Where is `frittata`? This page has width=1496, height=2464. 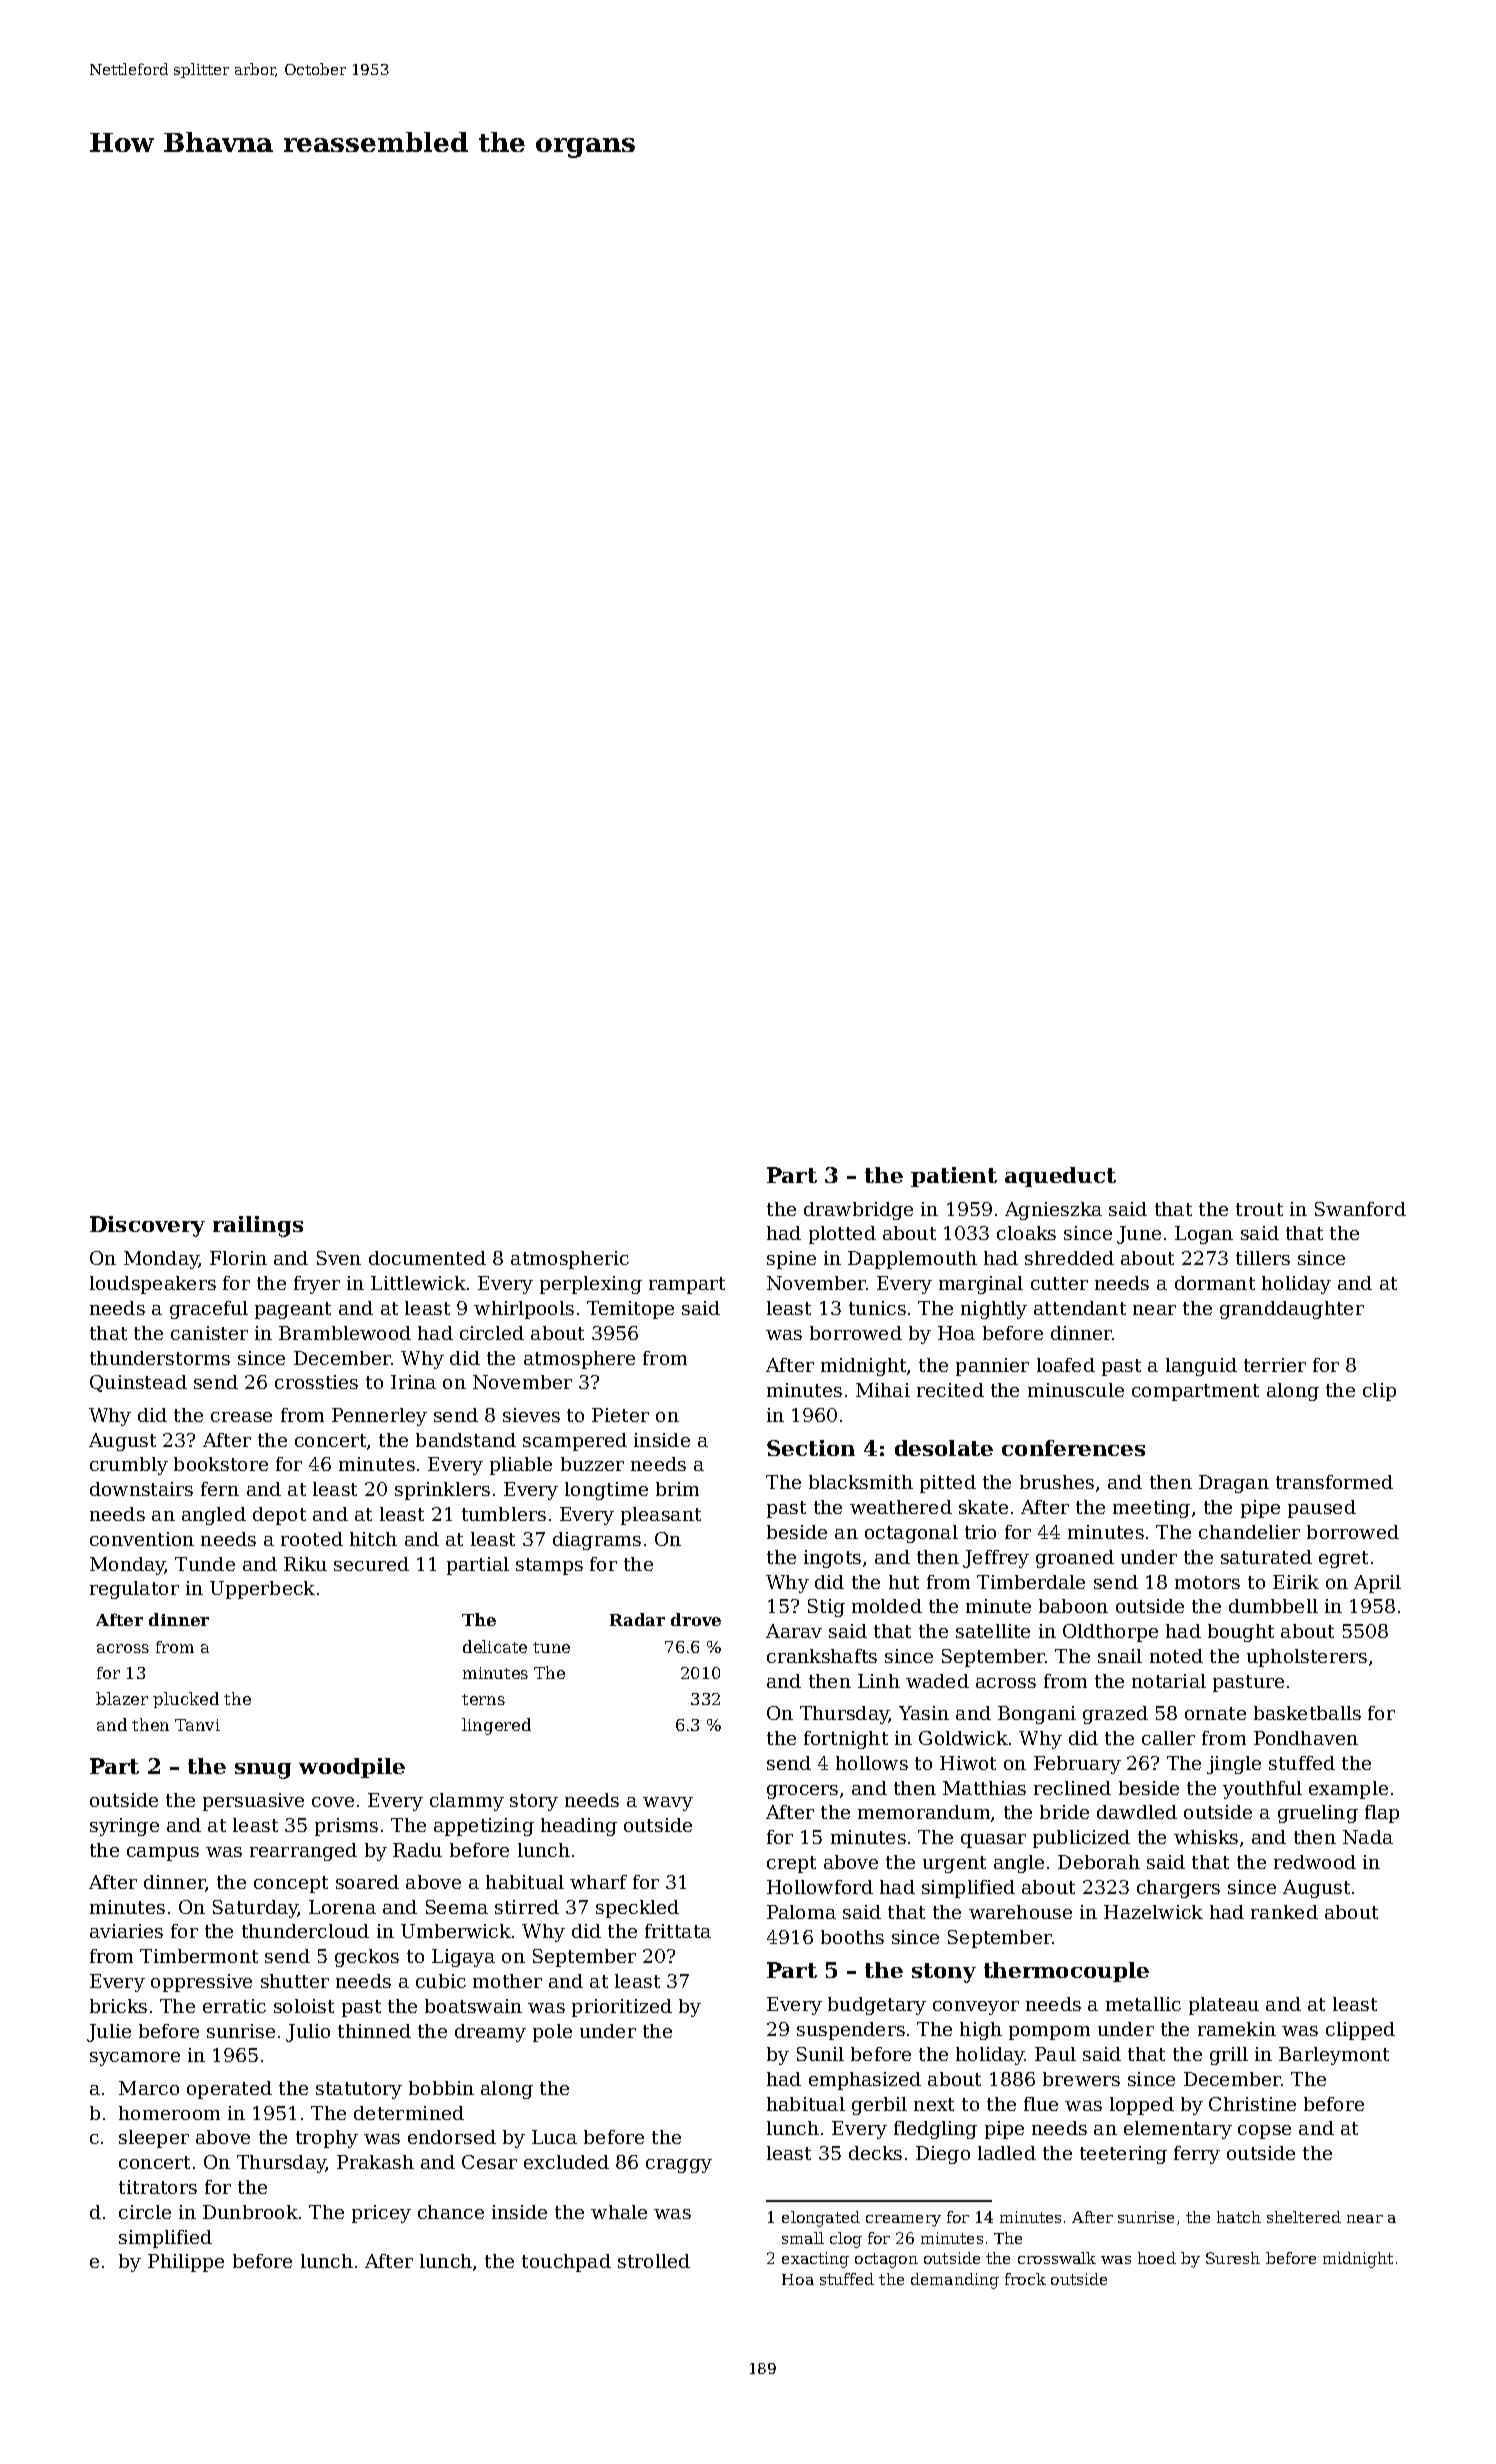
frittata is located at coordinates (678, 1931).
